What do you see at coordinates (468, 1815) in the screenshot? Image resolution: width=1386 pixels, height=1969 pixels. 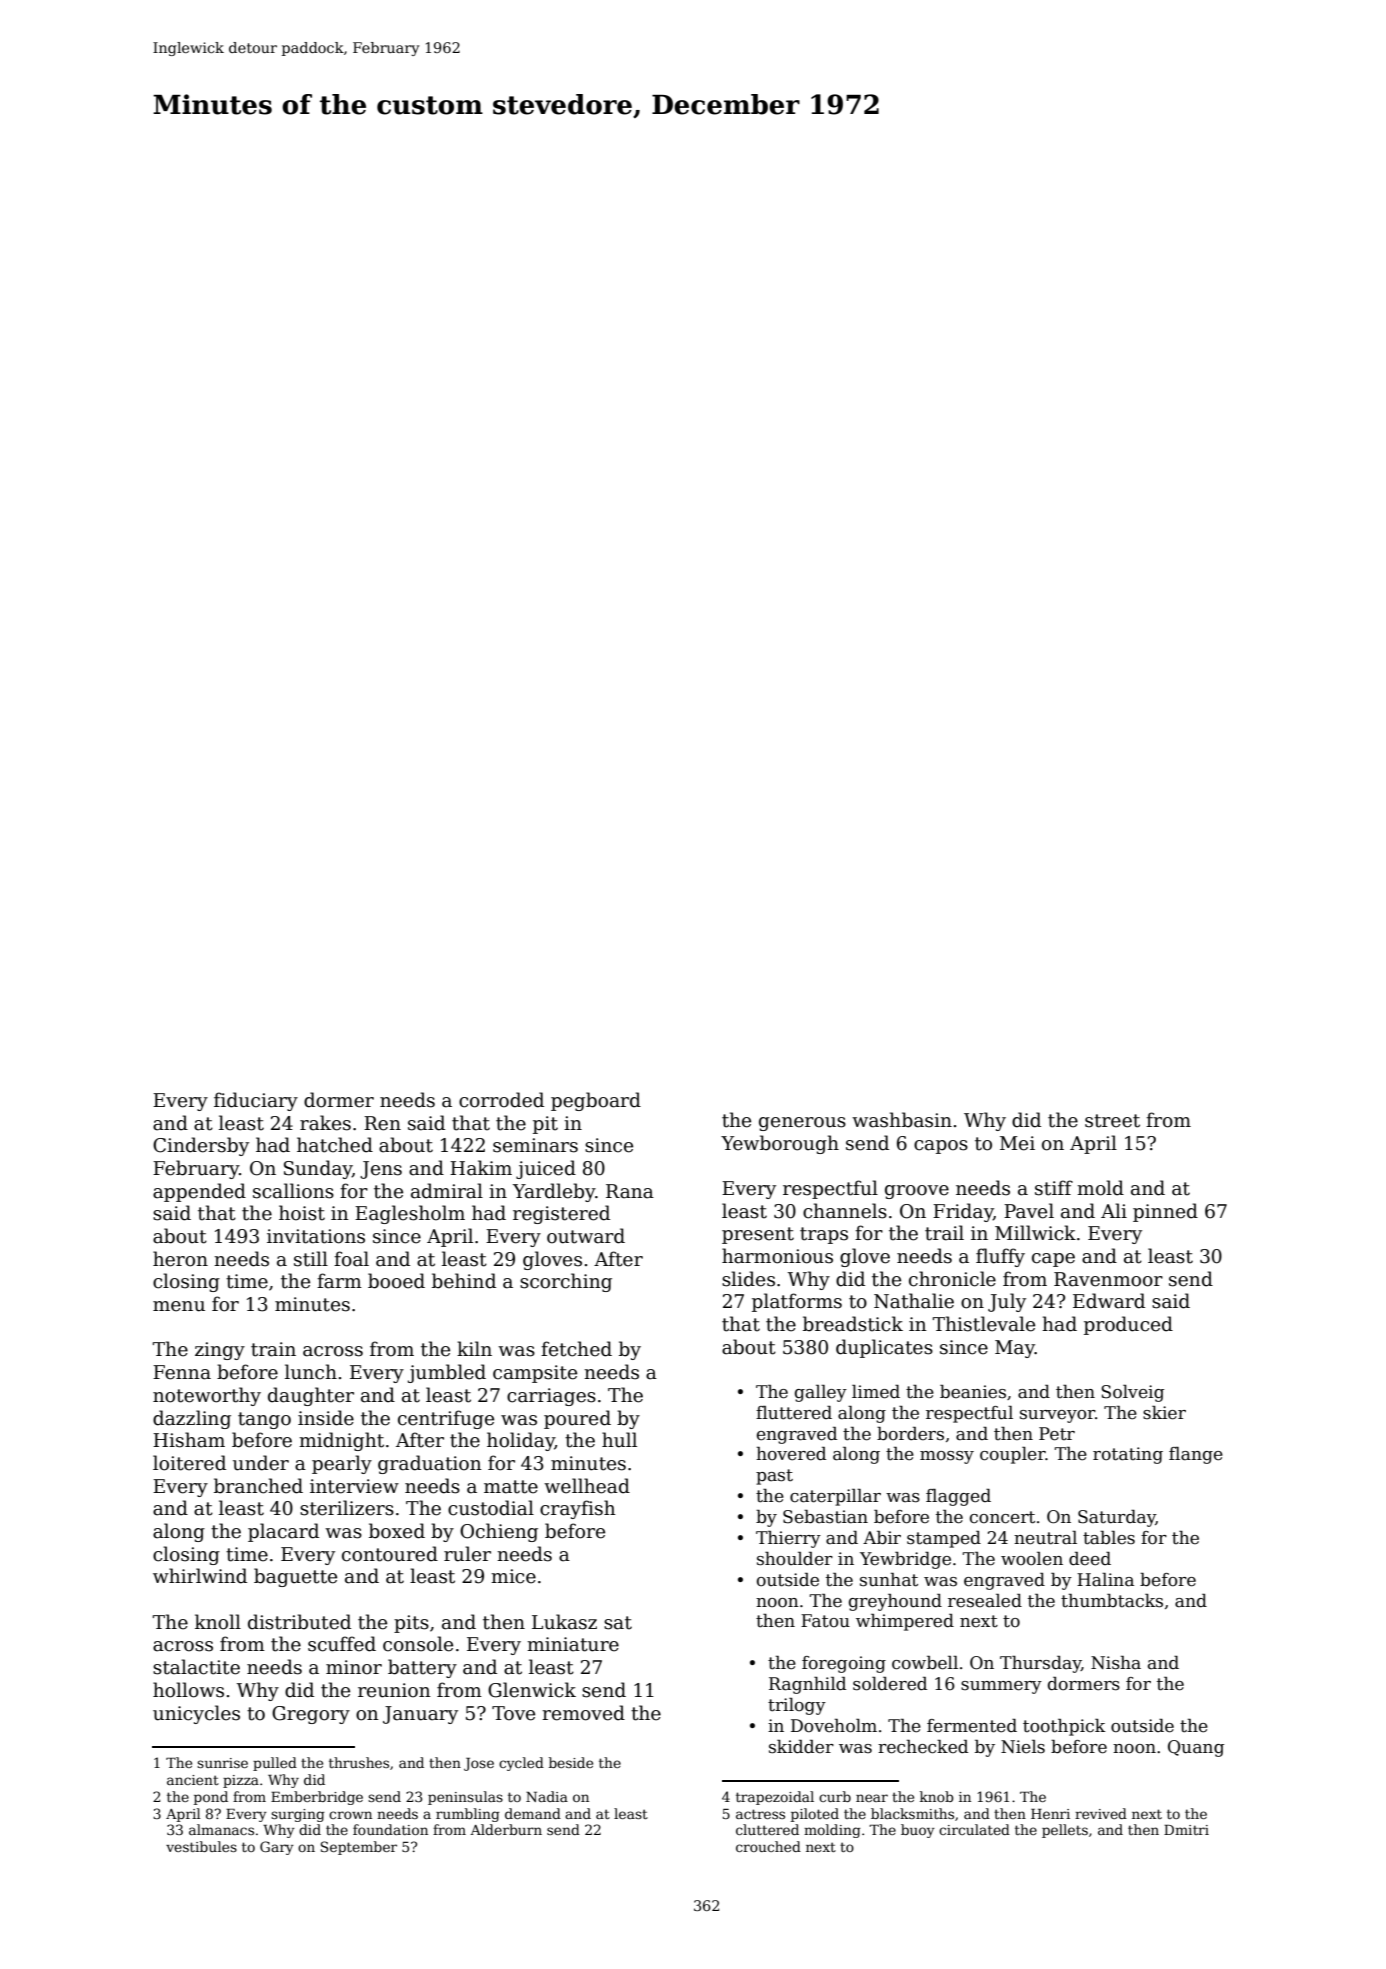 I see `rumbling` at bounding box center [468, 1815].
